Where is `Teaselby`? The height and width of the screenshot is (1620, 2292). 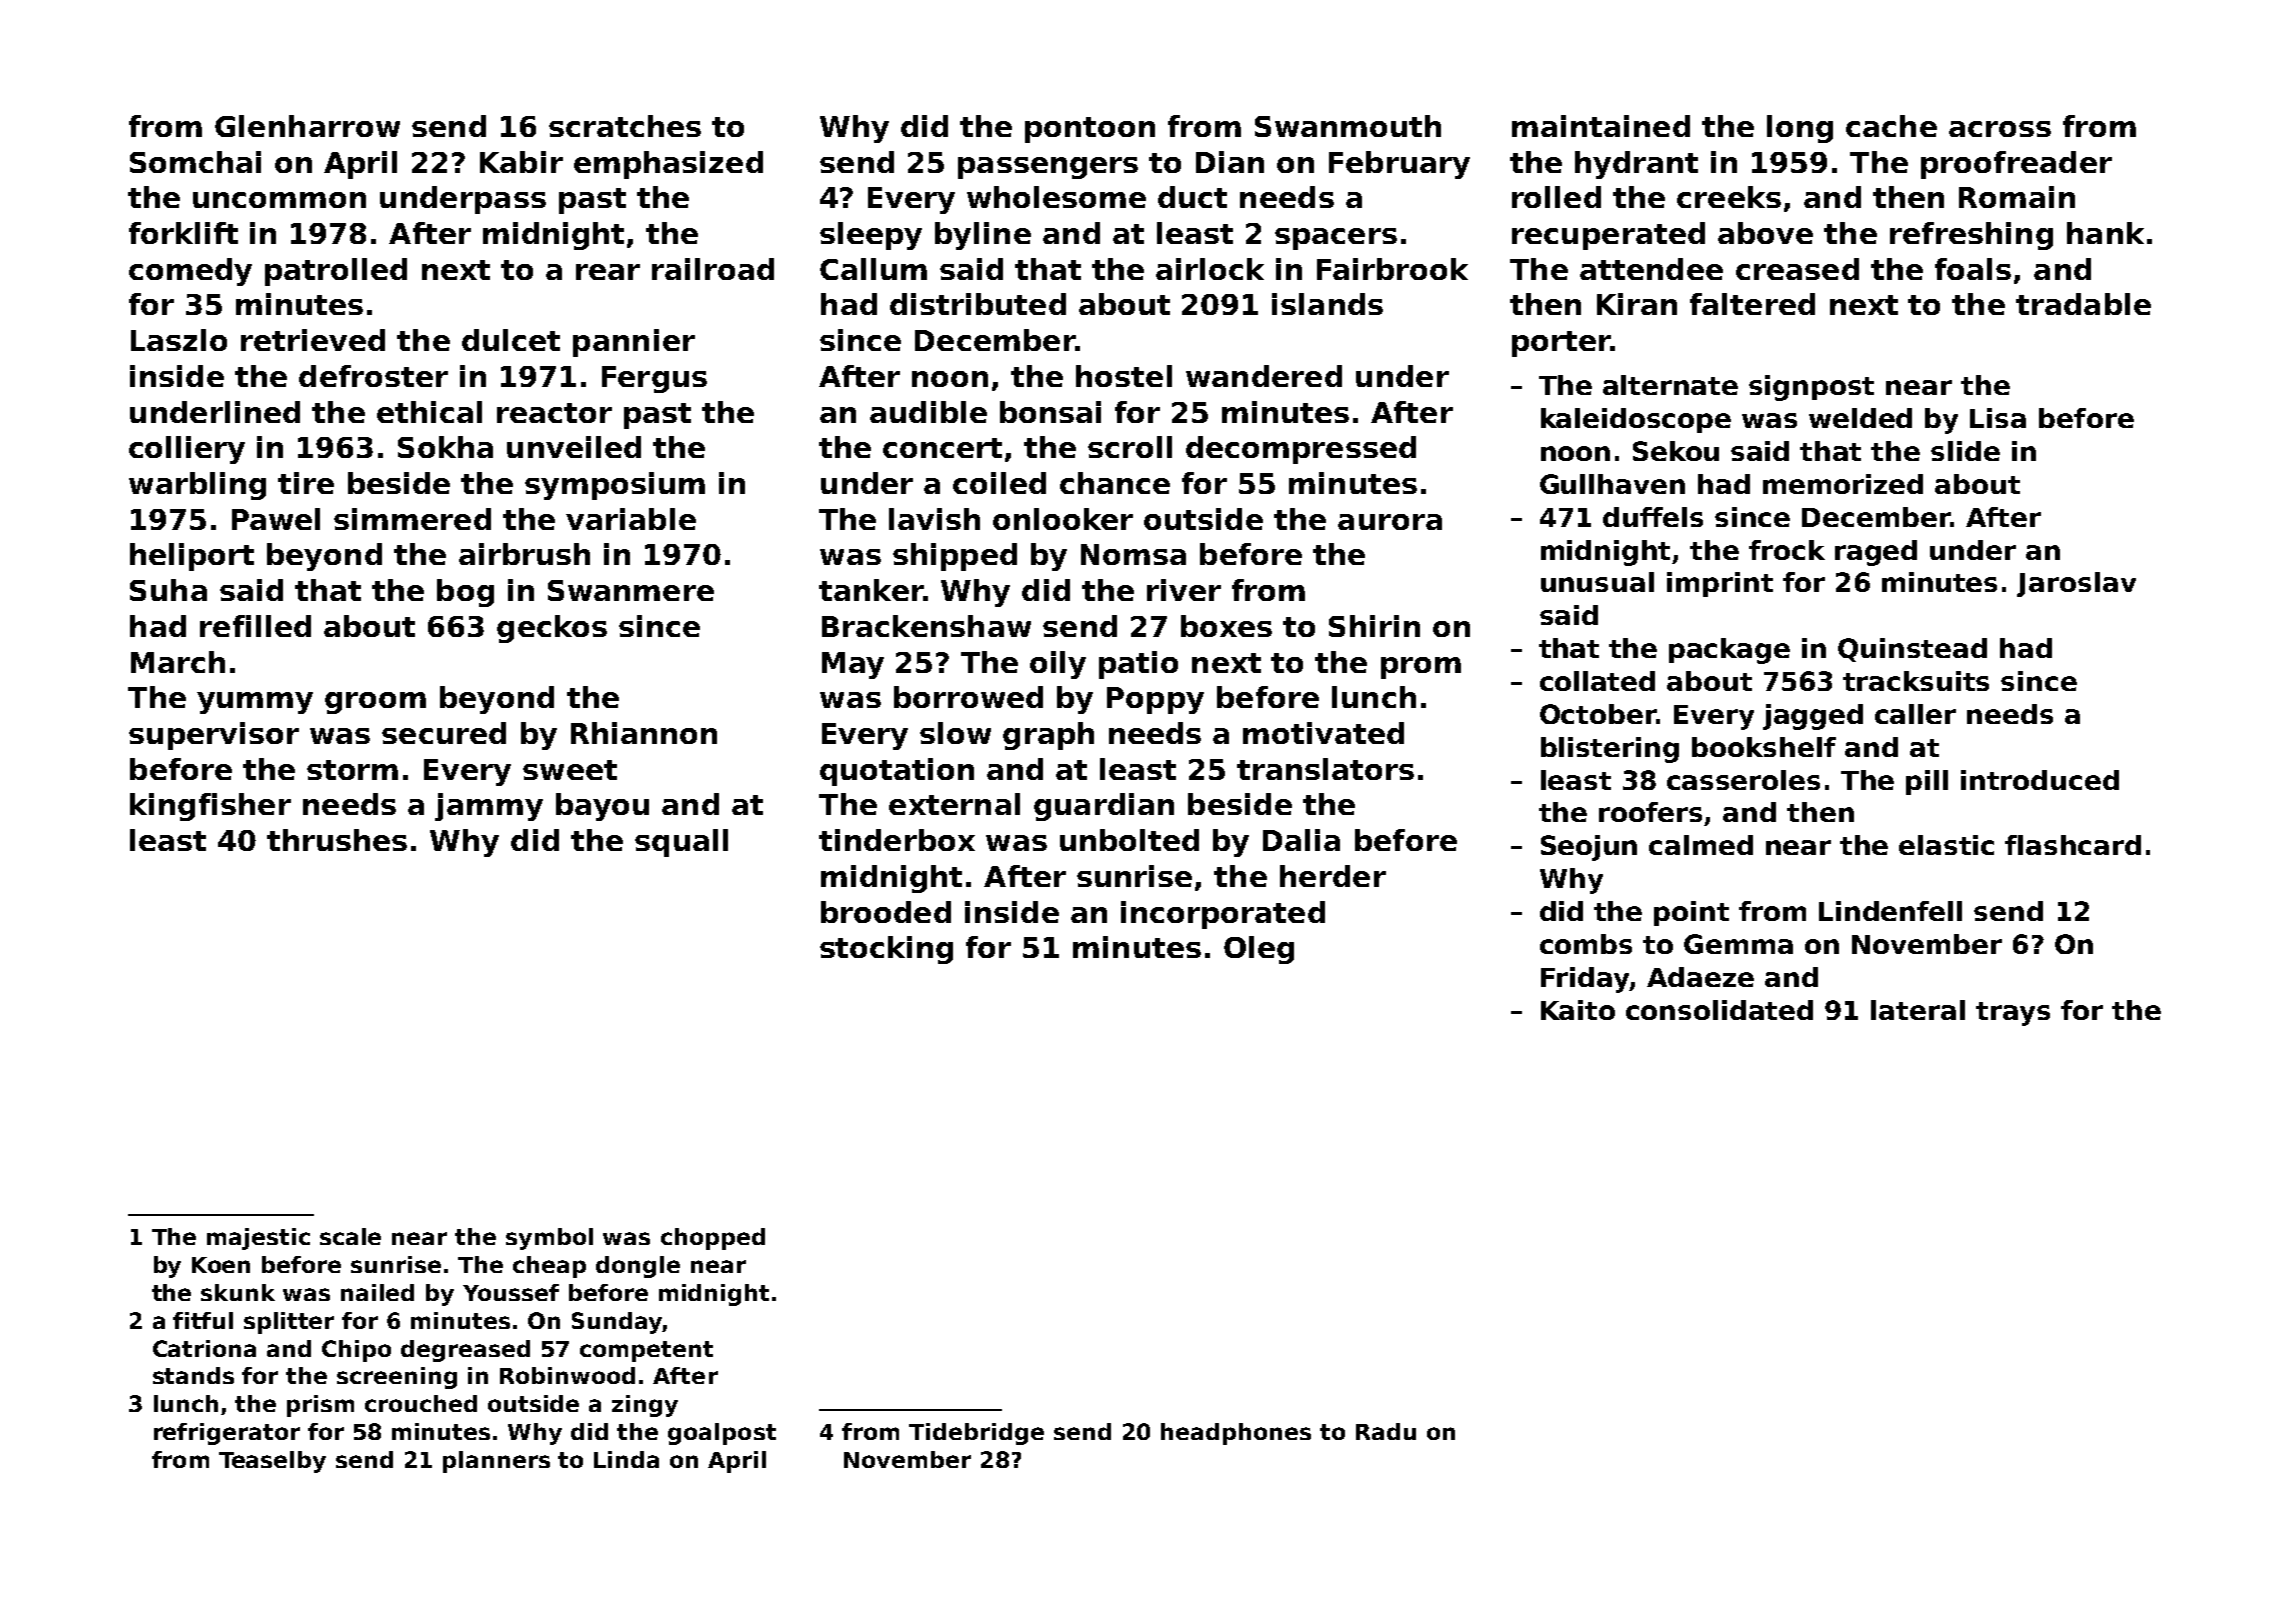
Teaselby is located at coordinates (272, 1462).
